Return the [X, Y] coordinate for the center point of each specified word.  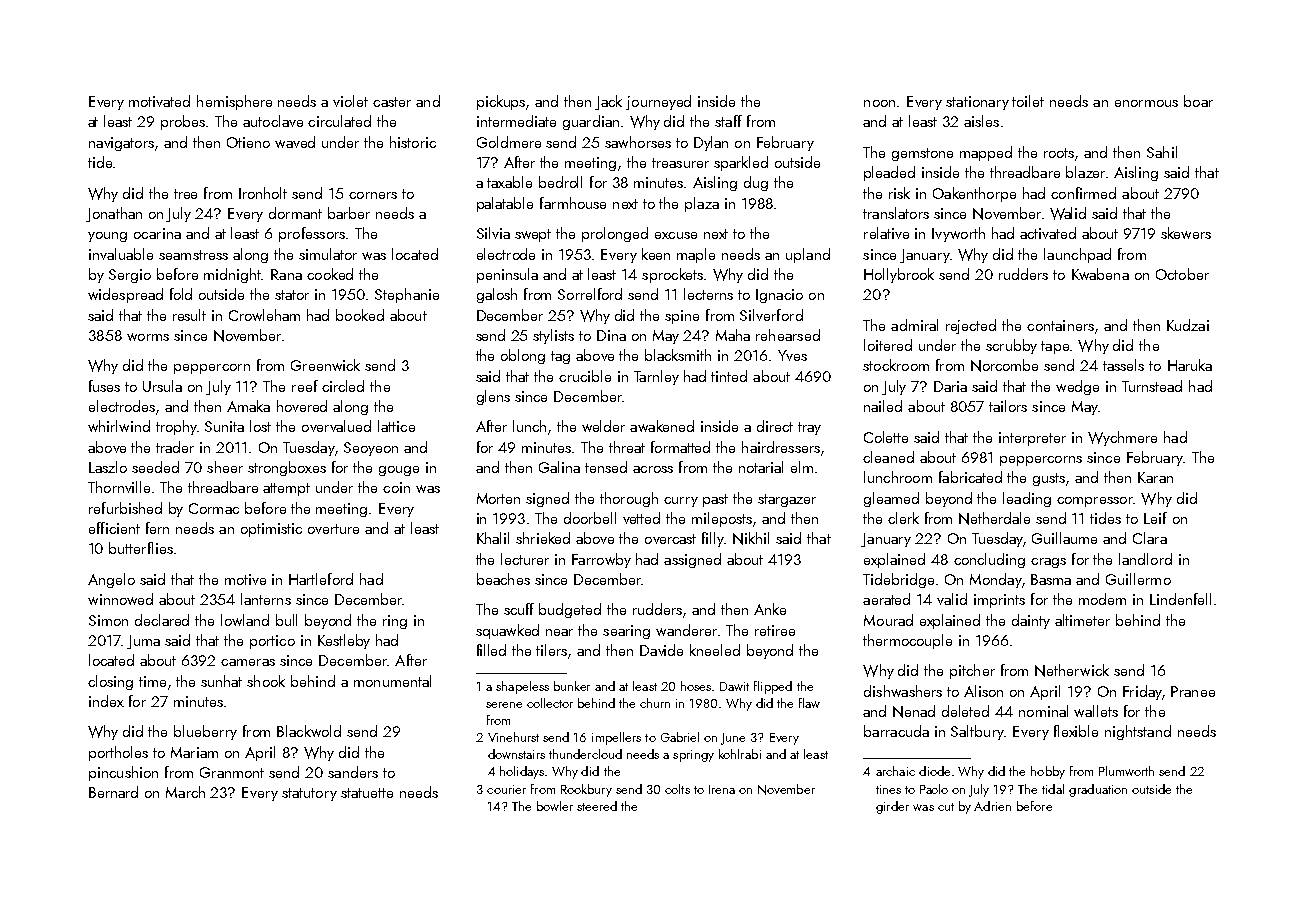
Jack [608, 102]
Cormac [214, 508]
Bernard [113, 792]
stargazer [787, 500]
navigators [121, 144]
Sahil [1162, 152]
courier [506, 789]
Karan [1155, 477]
